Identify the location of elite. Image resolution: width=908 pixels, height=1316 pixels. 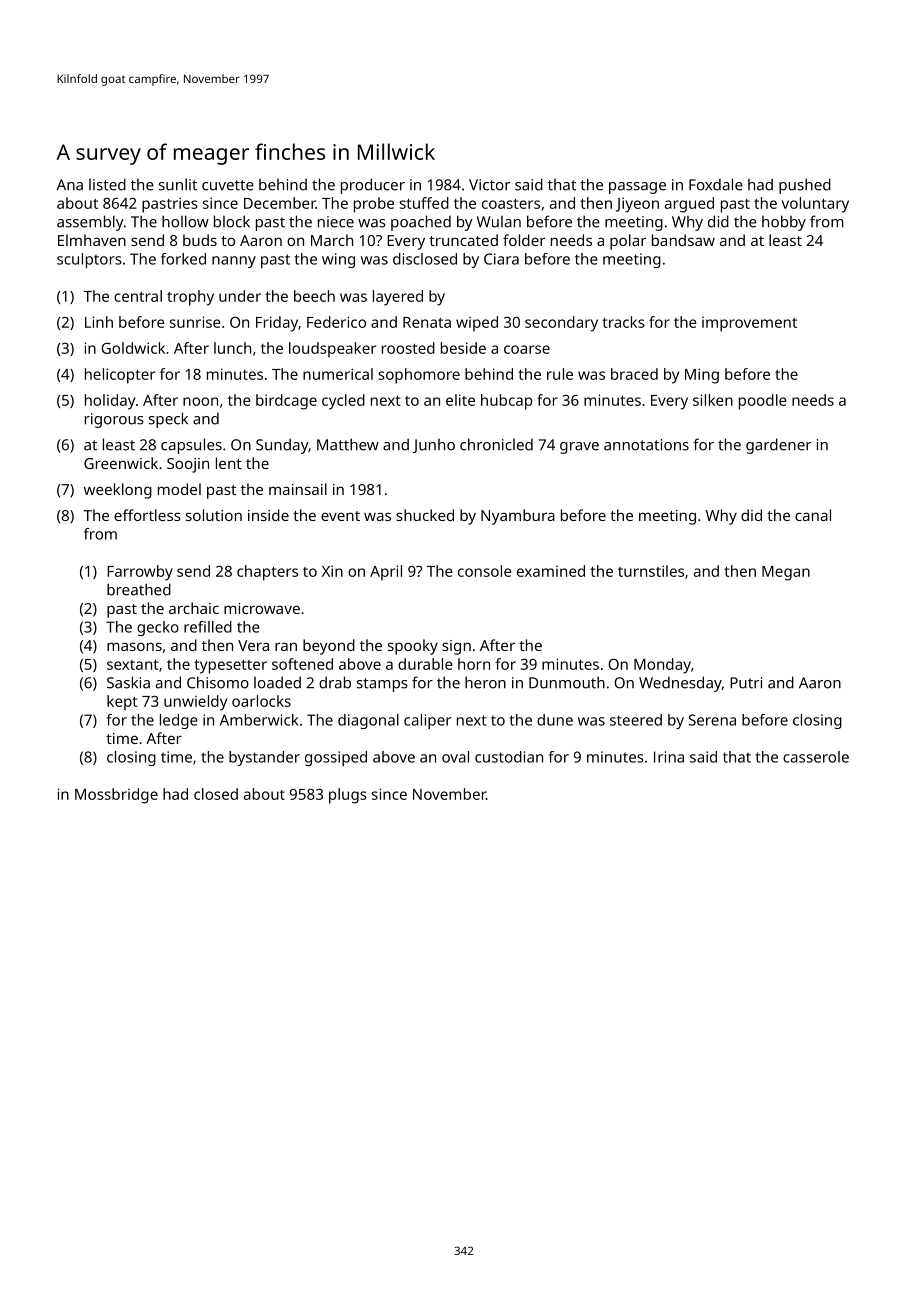
(460, 400).
